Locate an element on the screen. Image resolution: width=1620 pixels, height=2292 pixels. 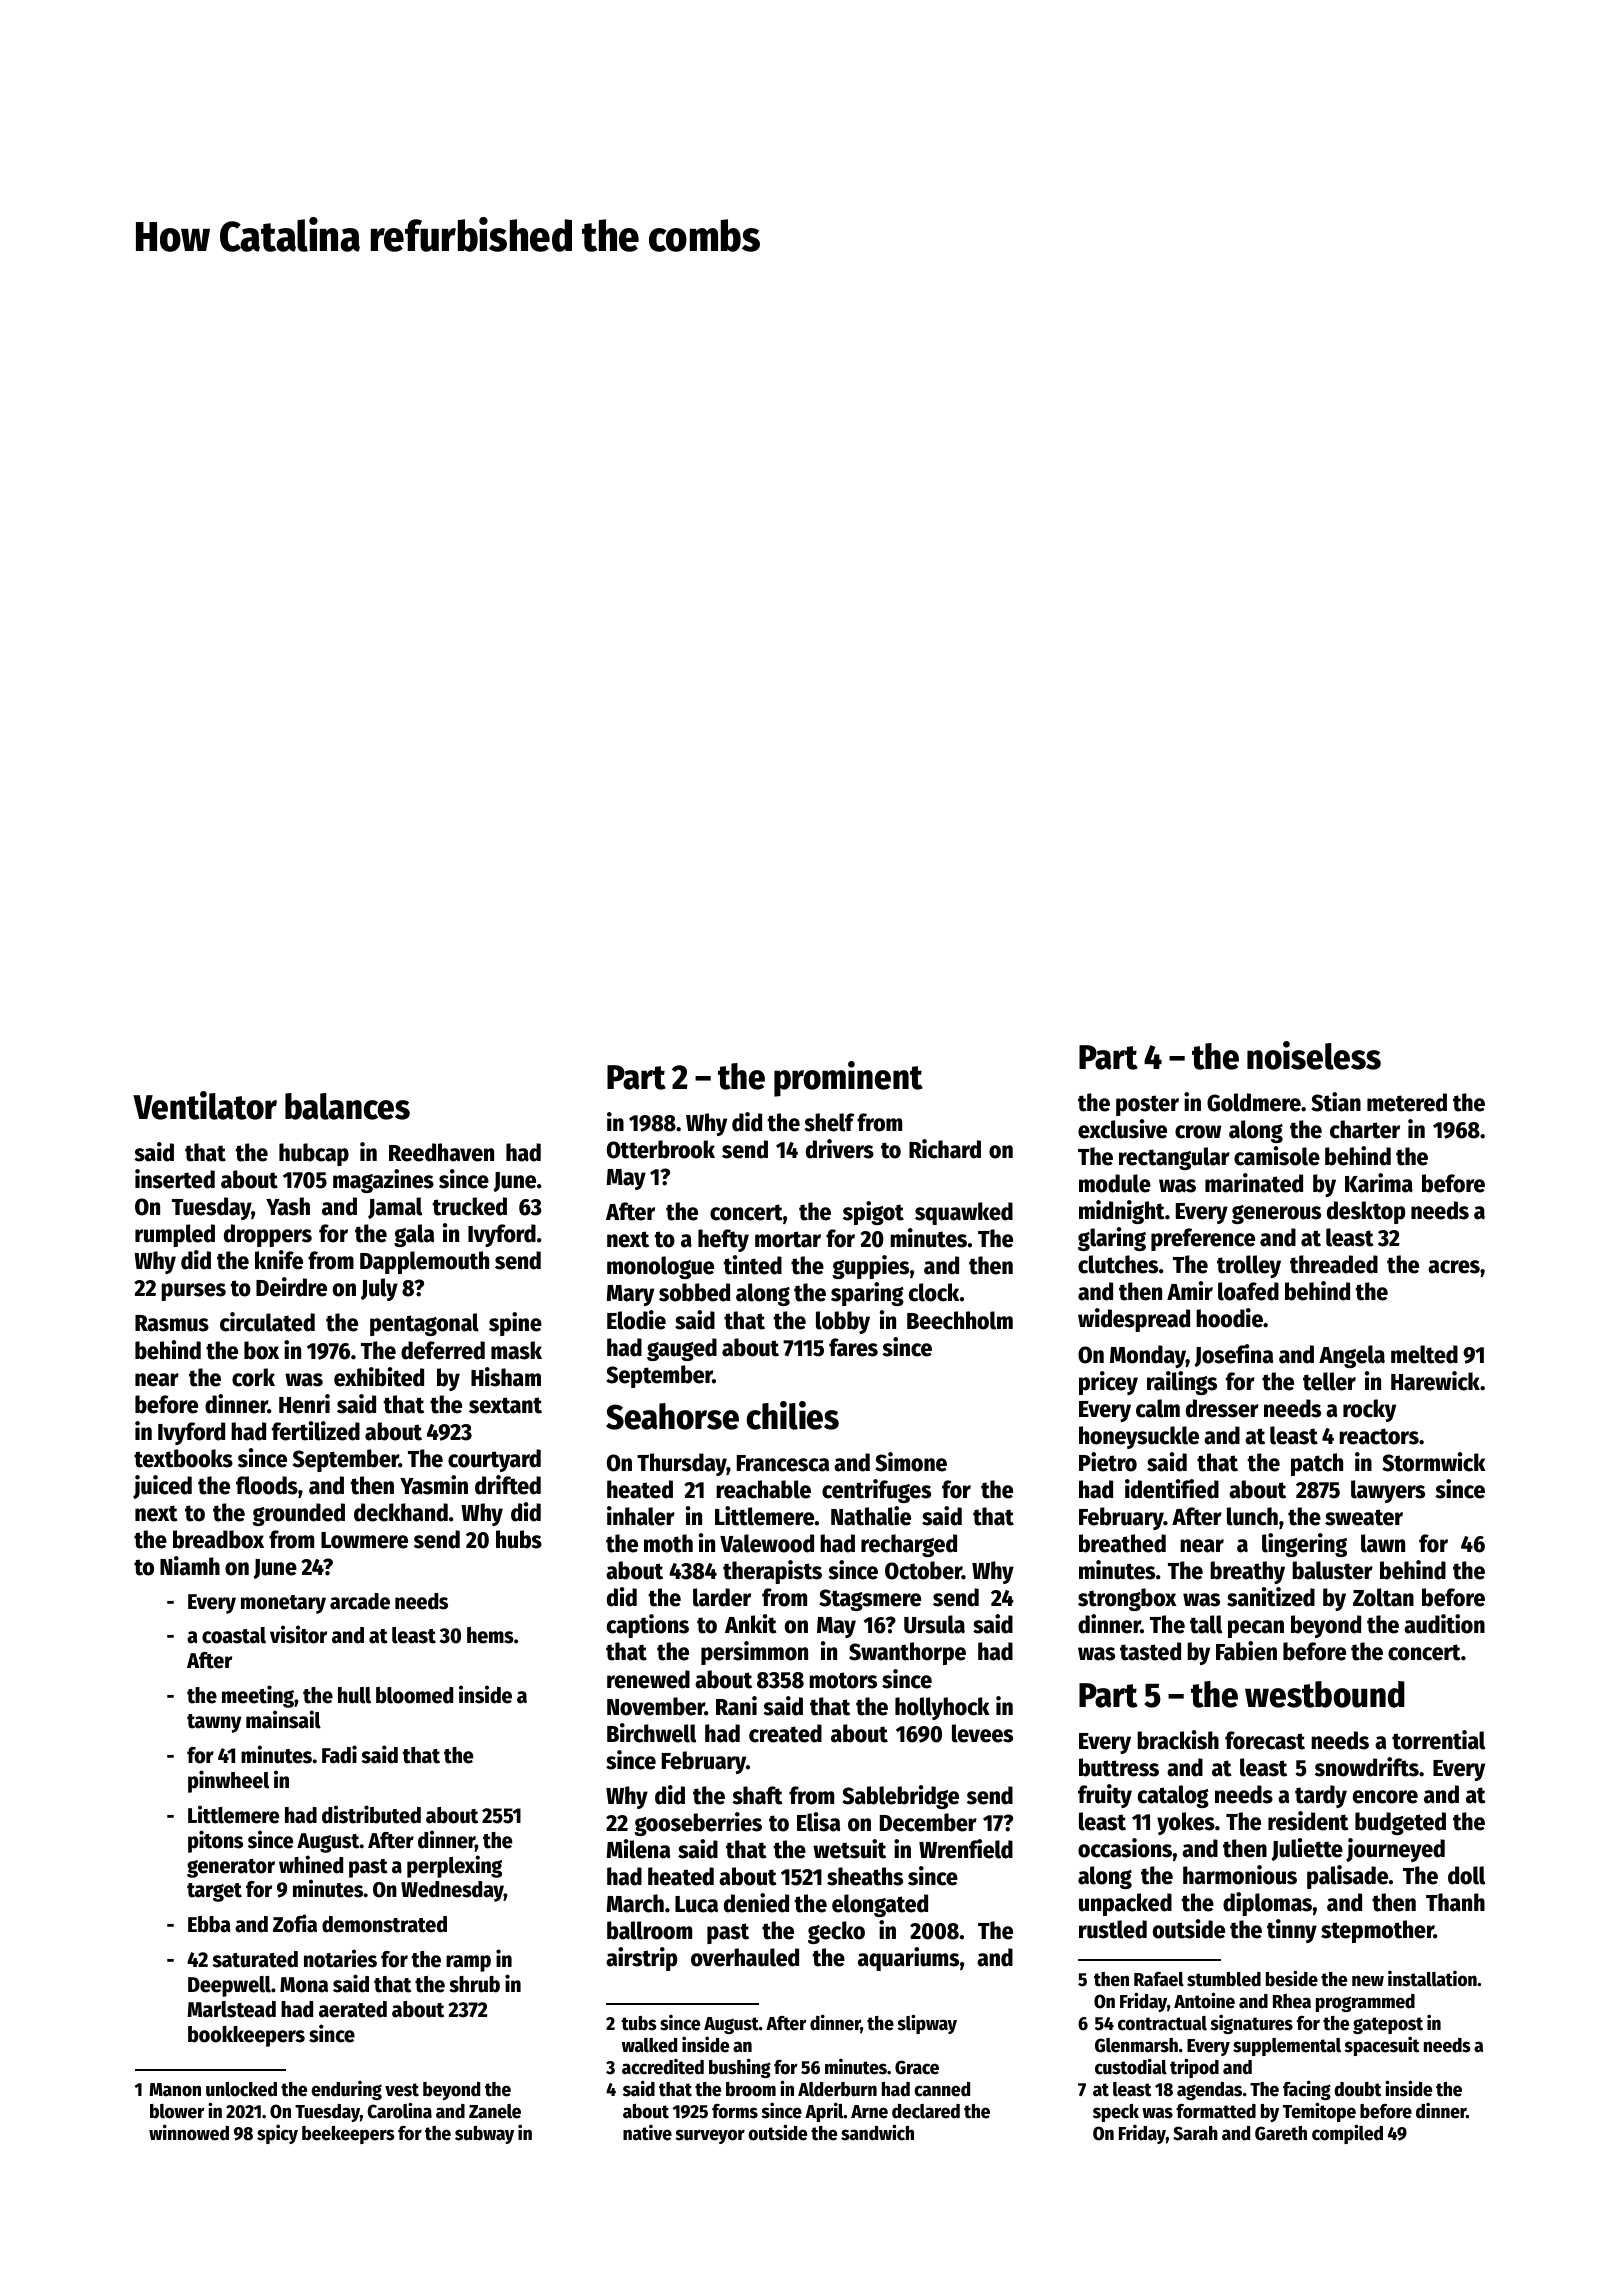
prominent is located at coordinates (848, 1079).
